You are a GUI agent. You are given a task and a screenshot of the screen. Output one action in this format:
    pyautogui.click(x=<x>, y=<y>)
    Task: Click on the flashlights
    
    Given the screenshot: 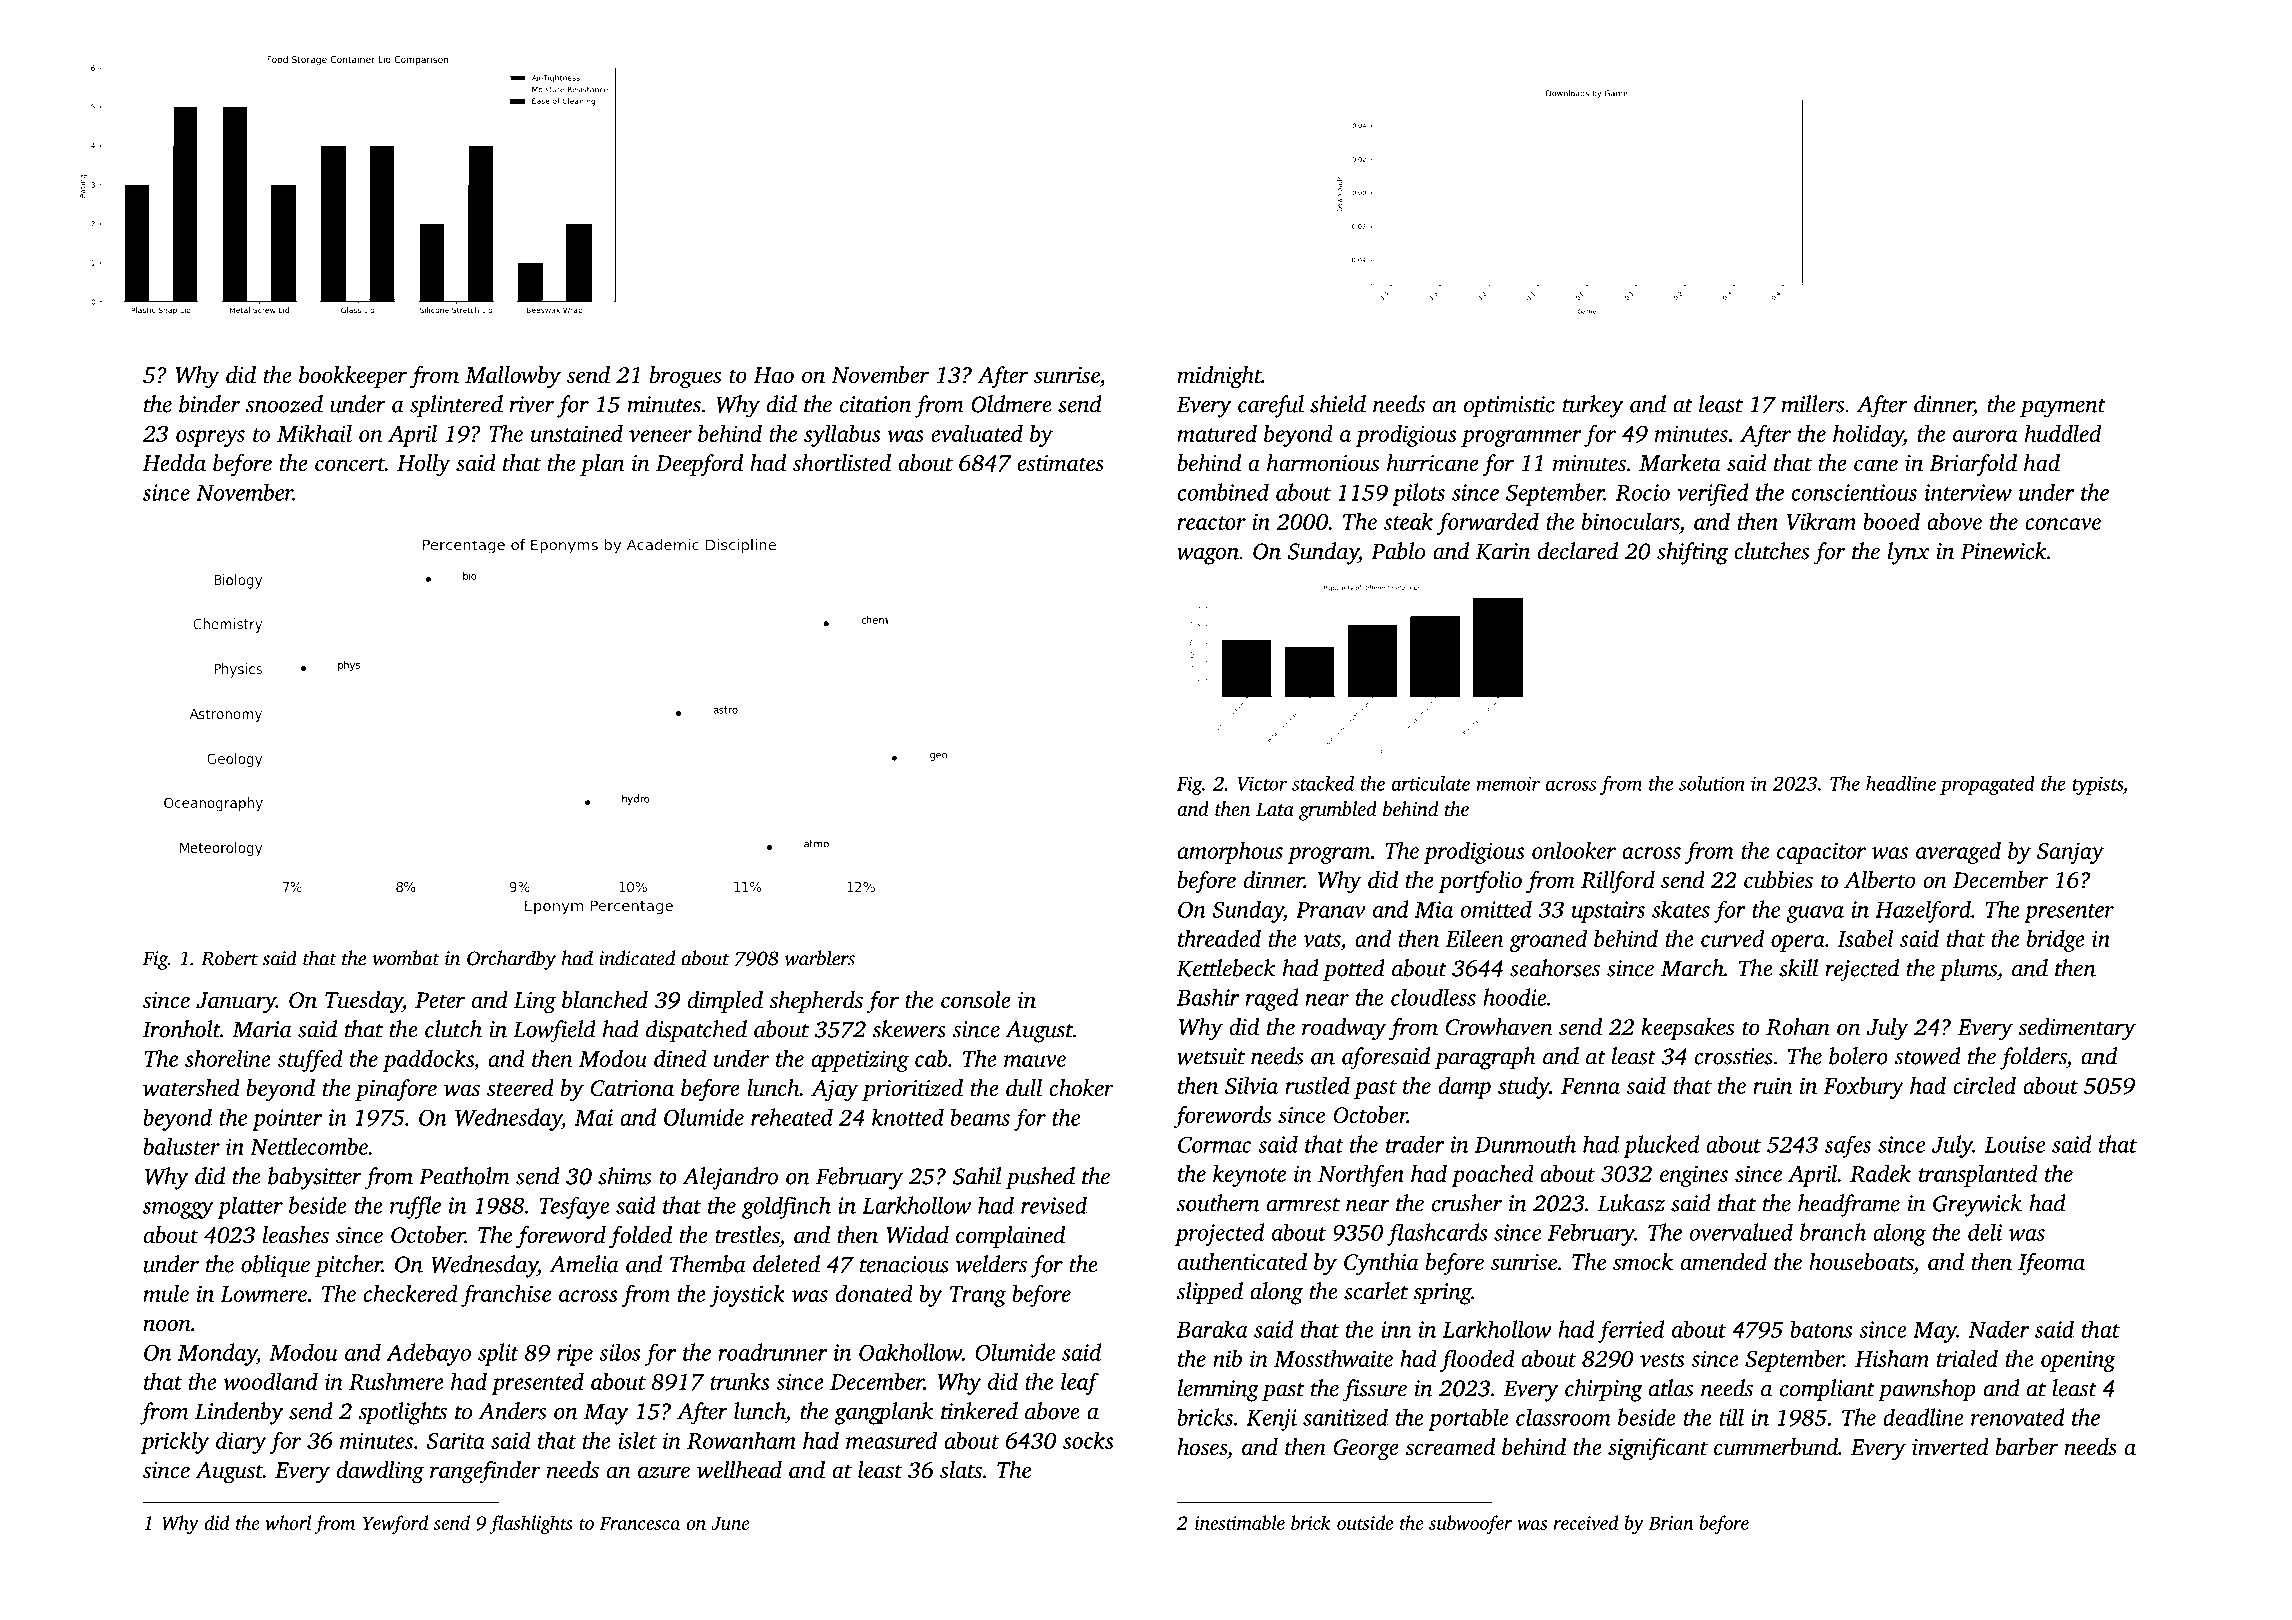 What is the action you would take?
    pyautogui.click(x=531, y=1524)
